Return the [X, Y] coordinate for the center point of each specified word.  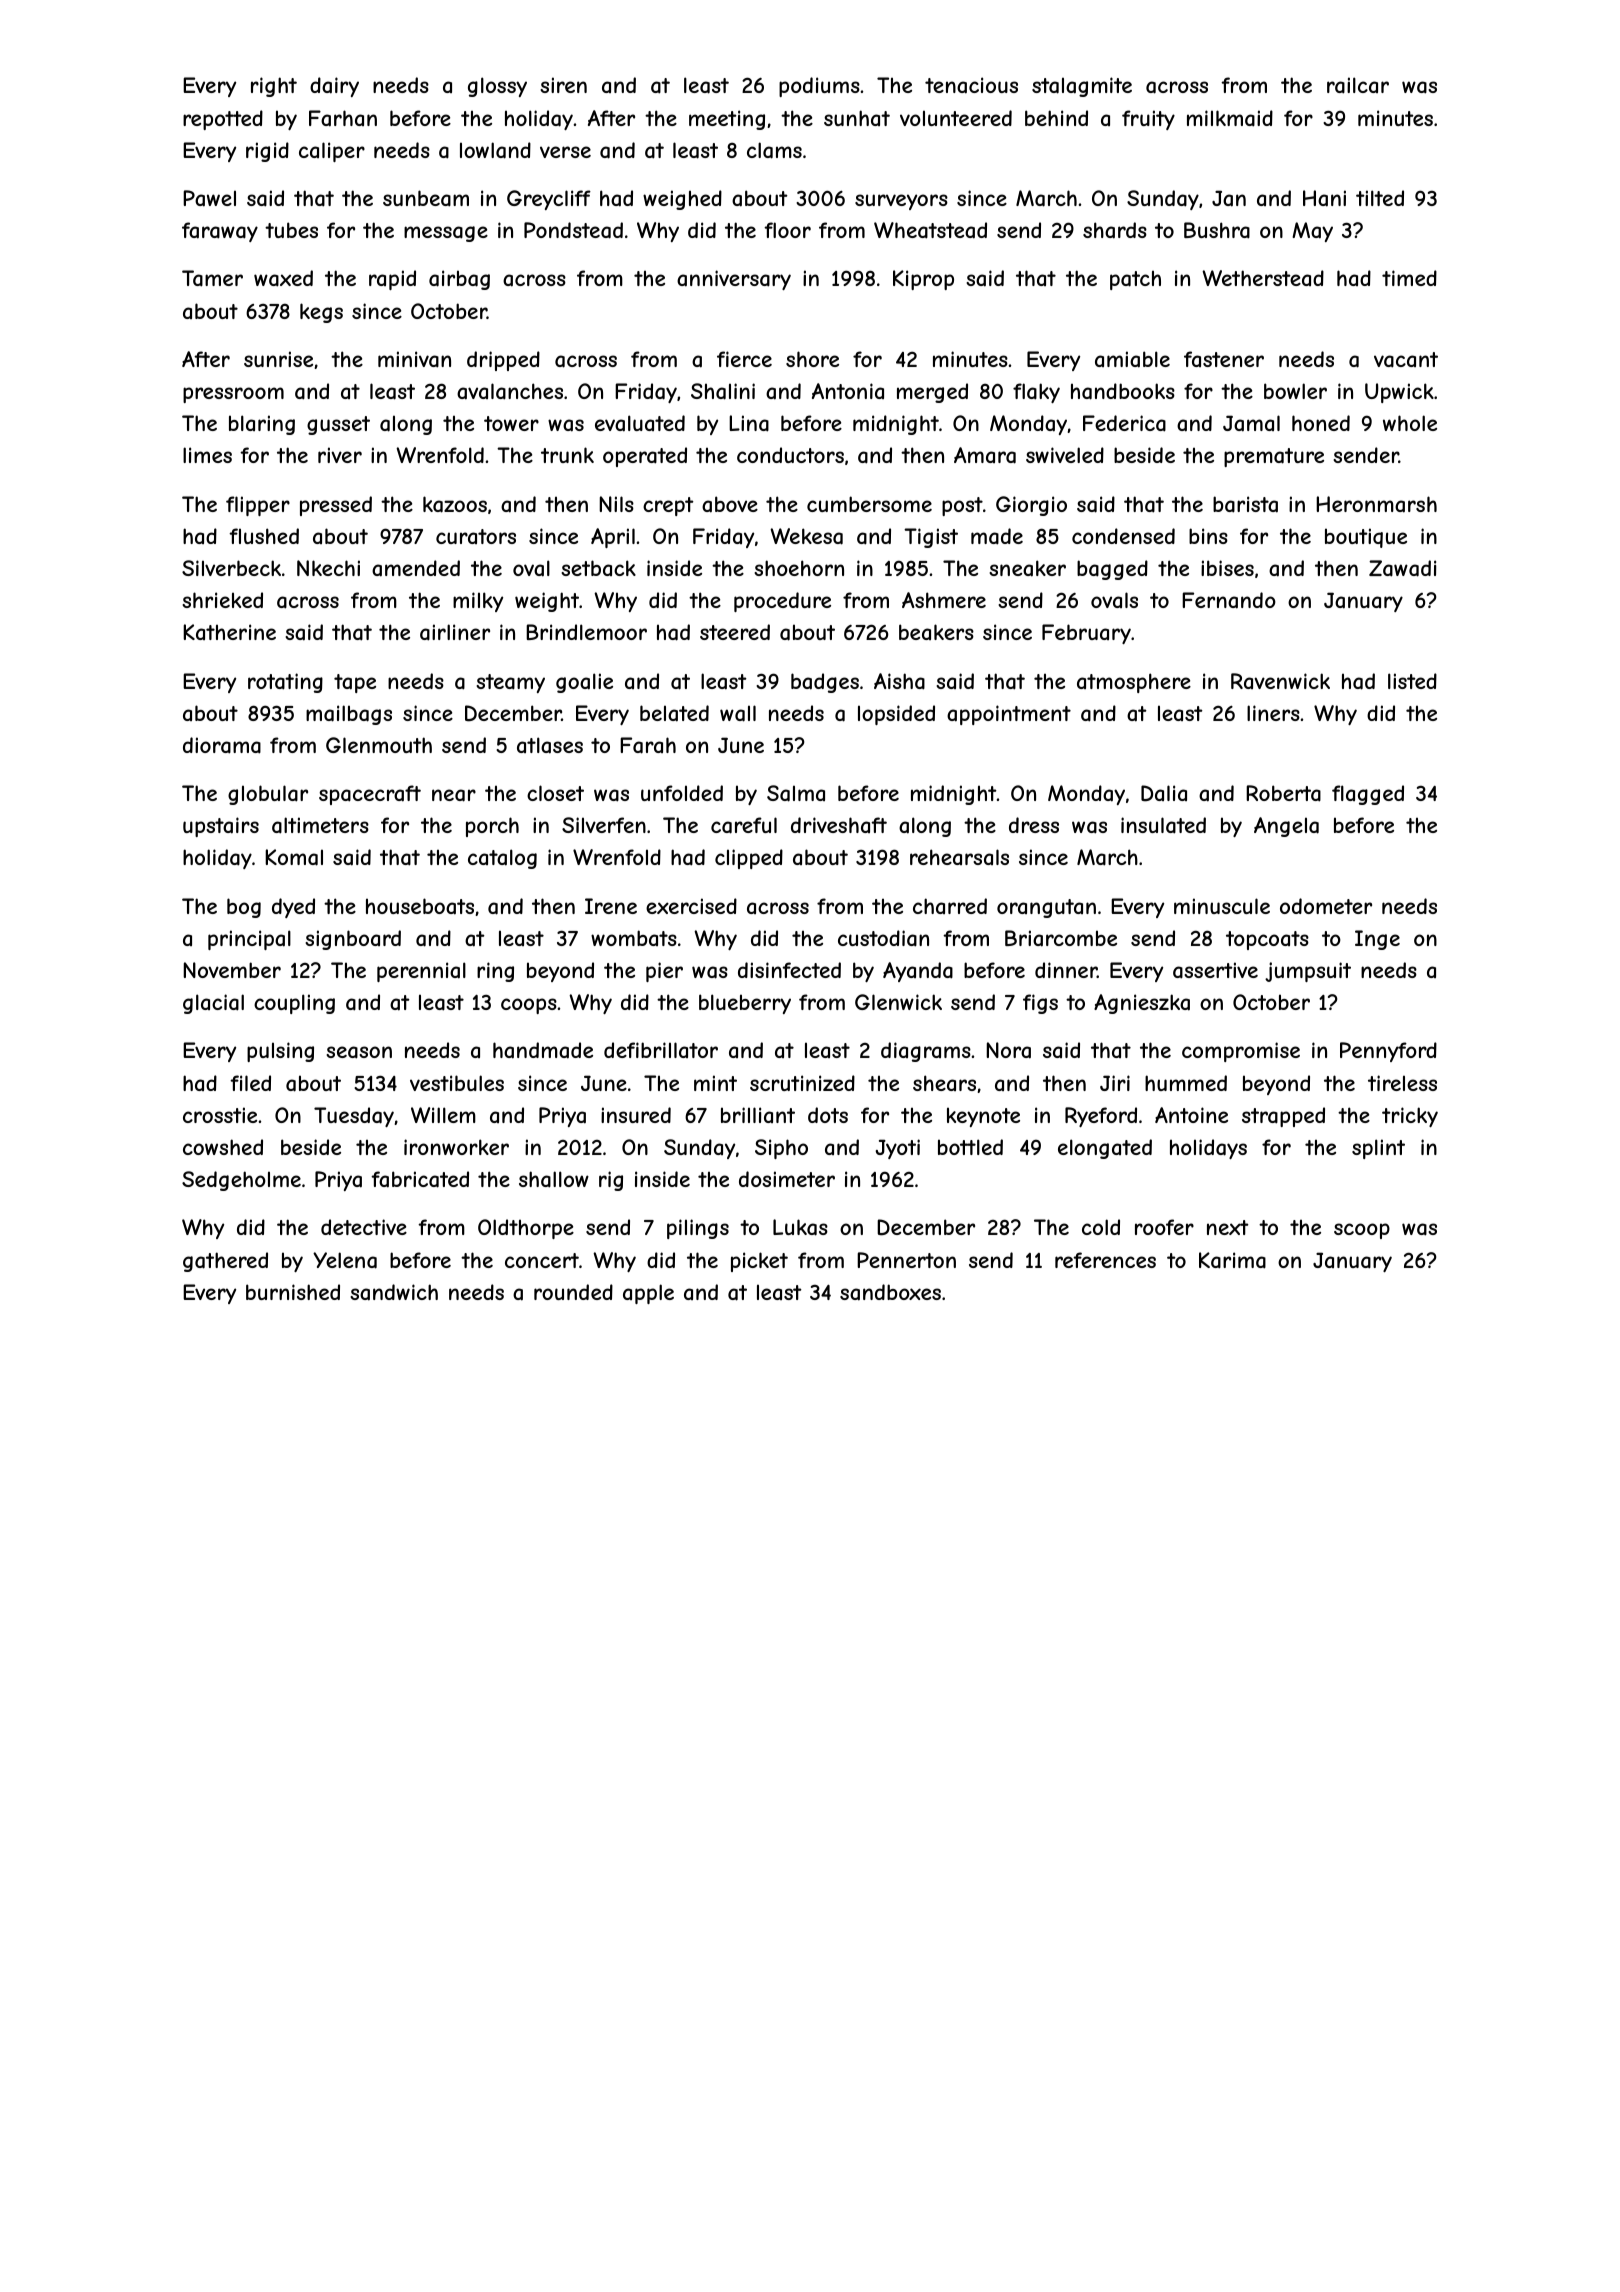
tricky [1410, 1117]
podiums [819, 87]
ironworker [456, 1147]
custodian [883, 938]
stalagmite [1082, 87]
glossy [497, 87]
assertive [1215, 970]
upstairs [221, 827]
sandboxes [890, 1292]
